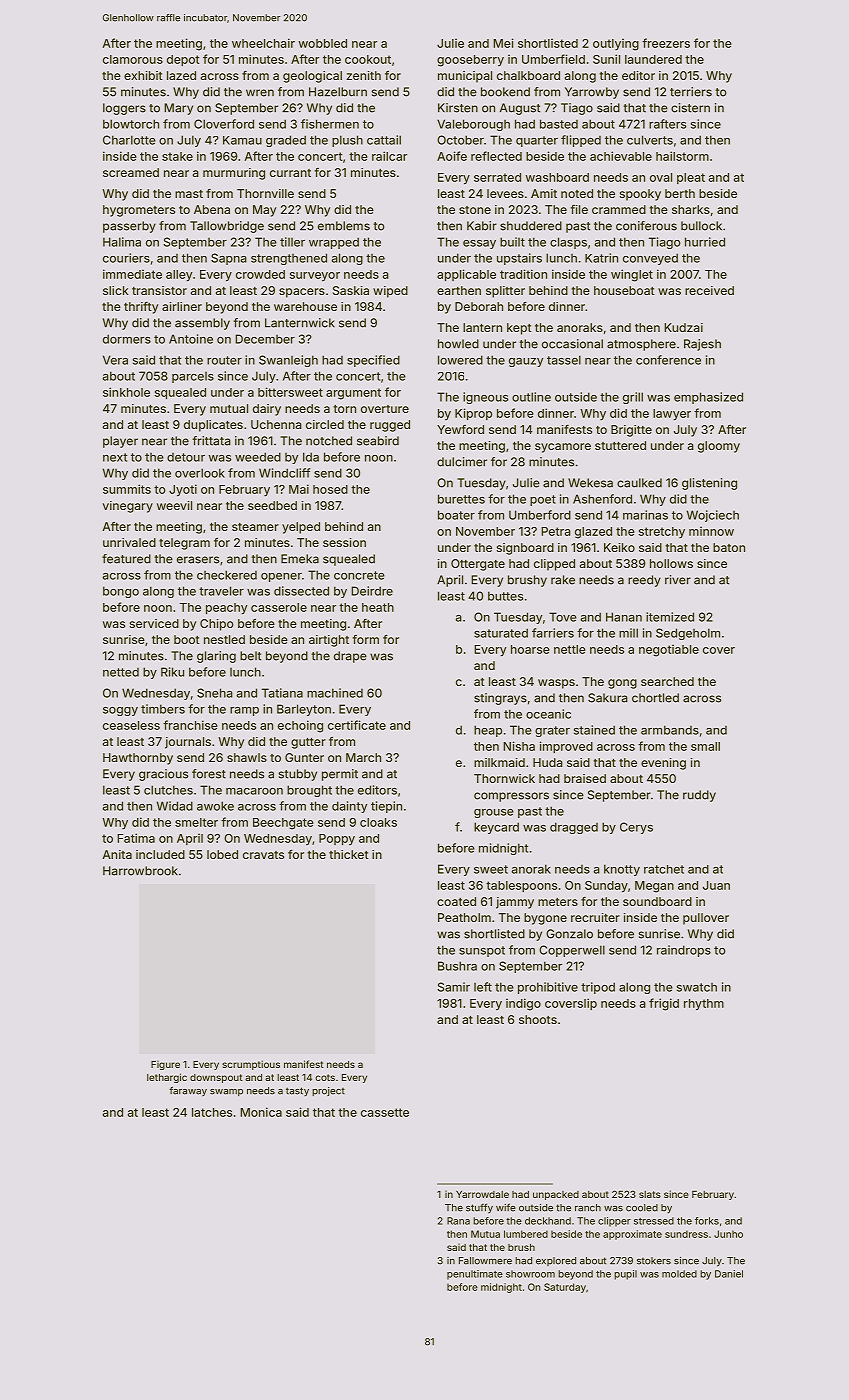 The height and width of the screenshot is (1400, 849). I want to click on penultimate, so click(475, 1275).
